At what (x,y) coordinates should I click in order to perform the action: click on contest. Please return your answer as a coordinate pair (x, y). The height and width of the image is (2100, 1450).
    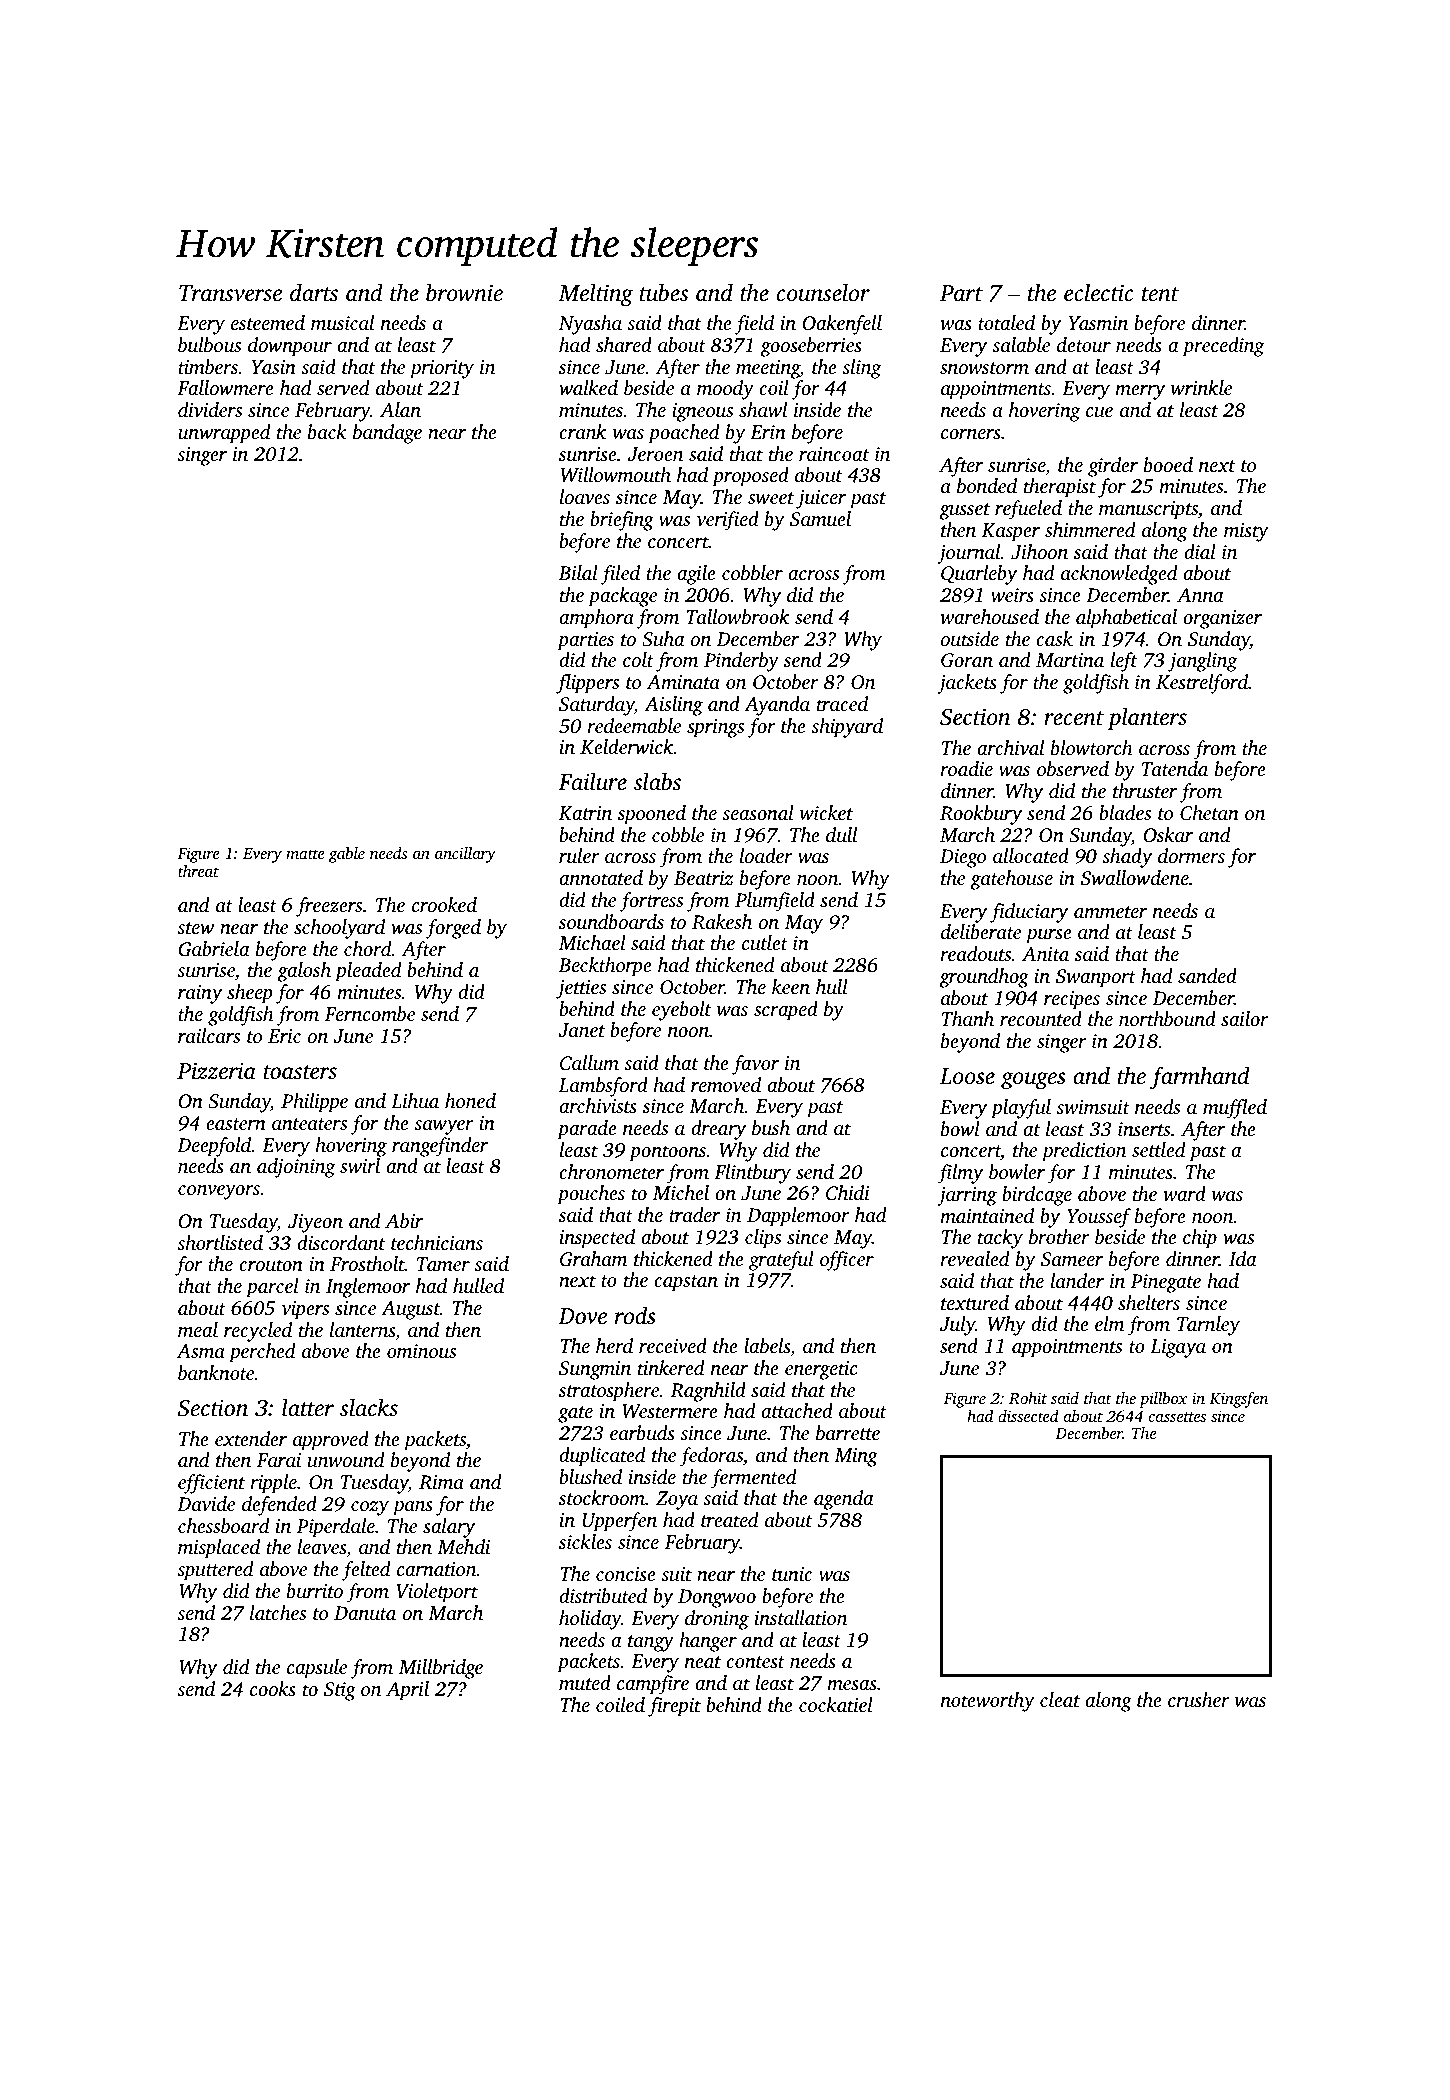
    Looking at the image, I should click on (755, 1662).
